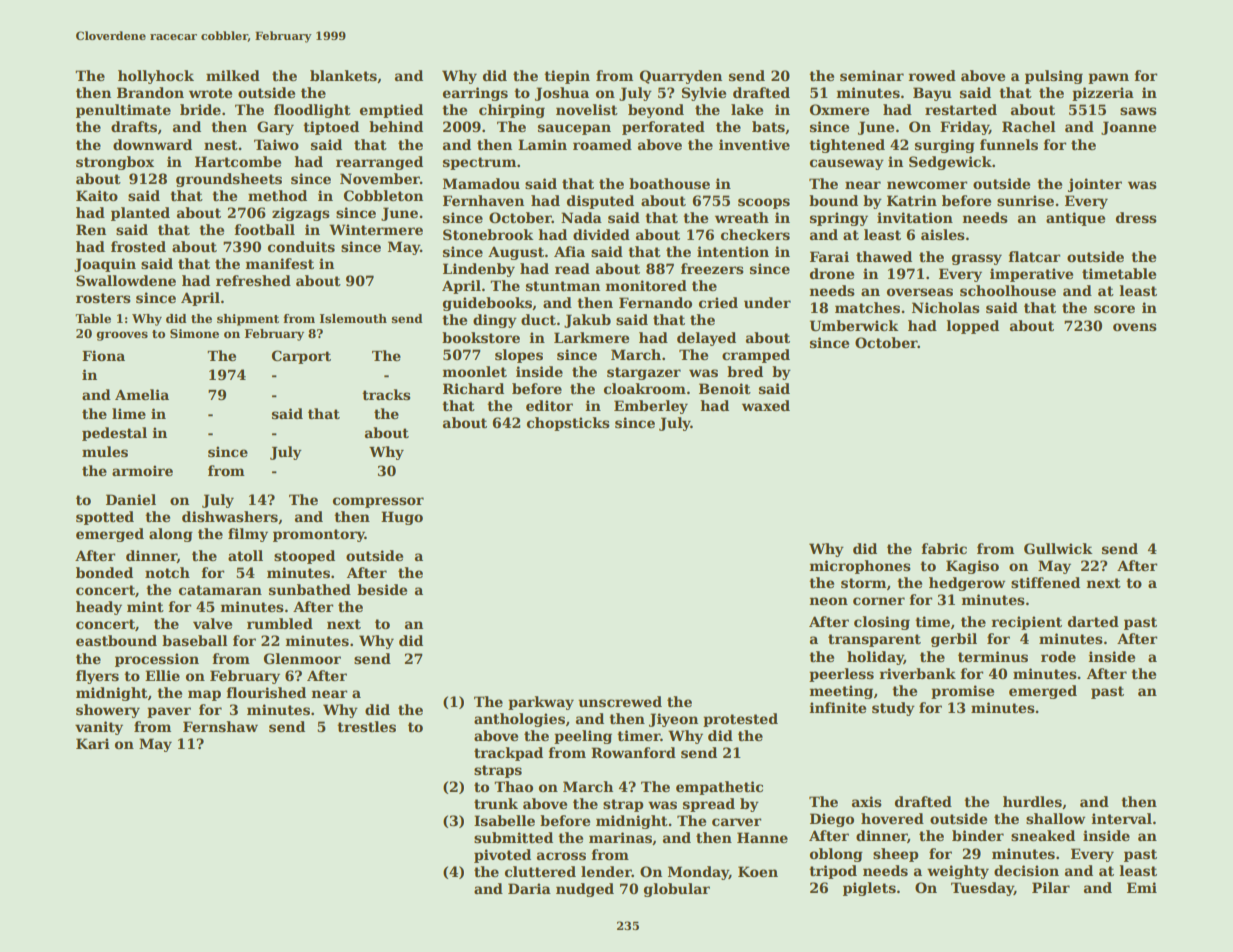 The image size is (1233, 952). I want to click on study, so click(893, 709).
